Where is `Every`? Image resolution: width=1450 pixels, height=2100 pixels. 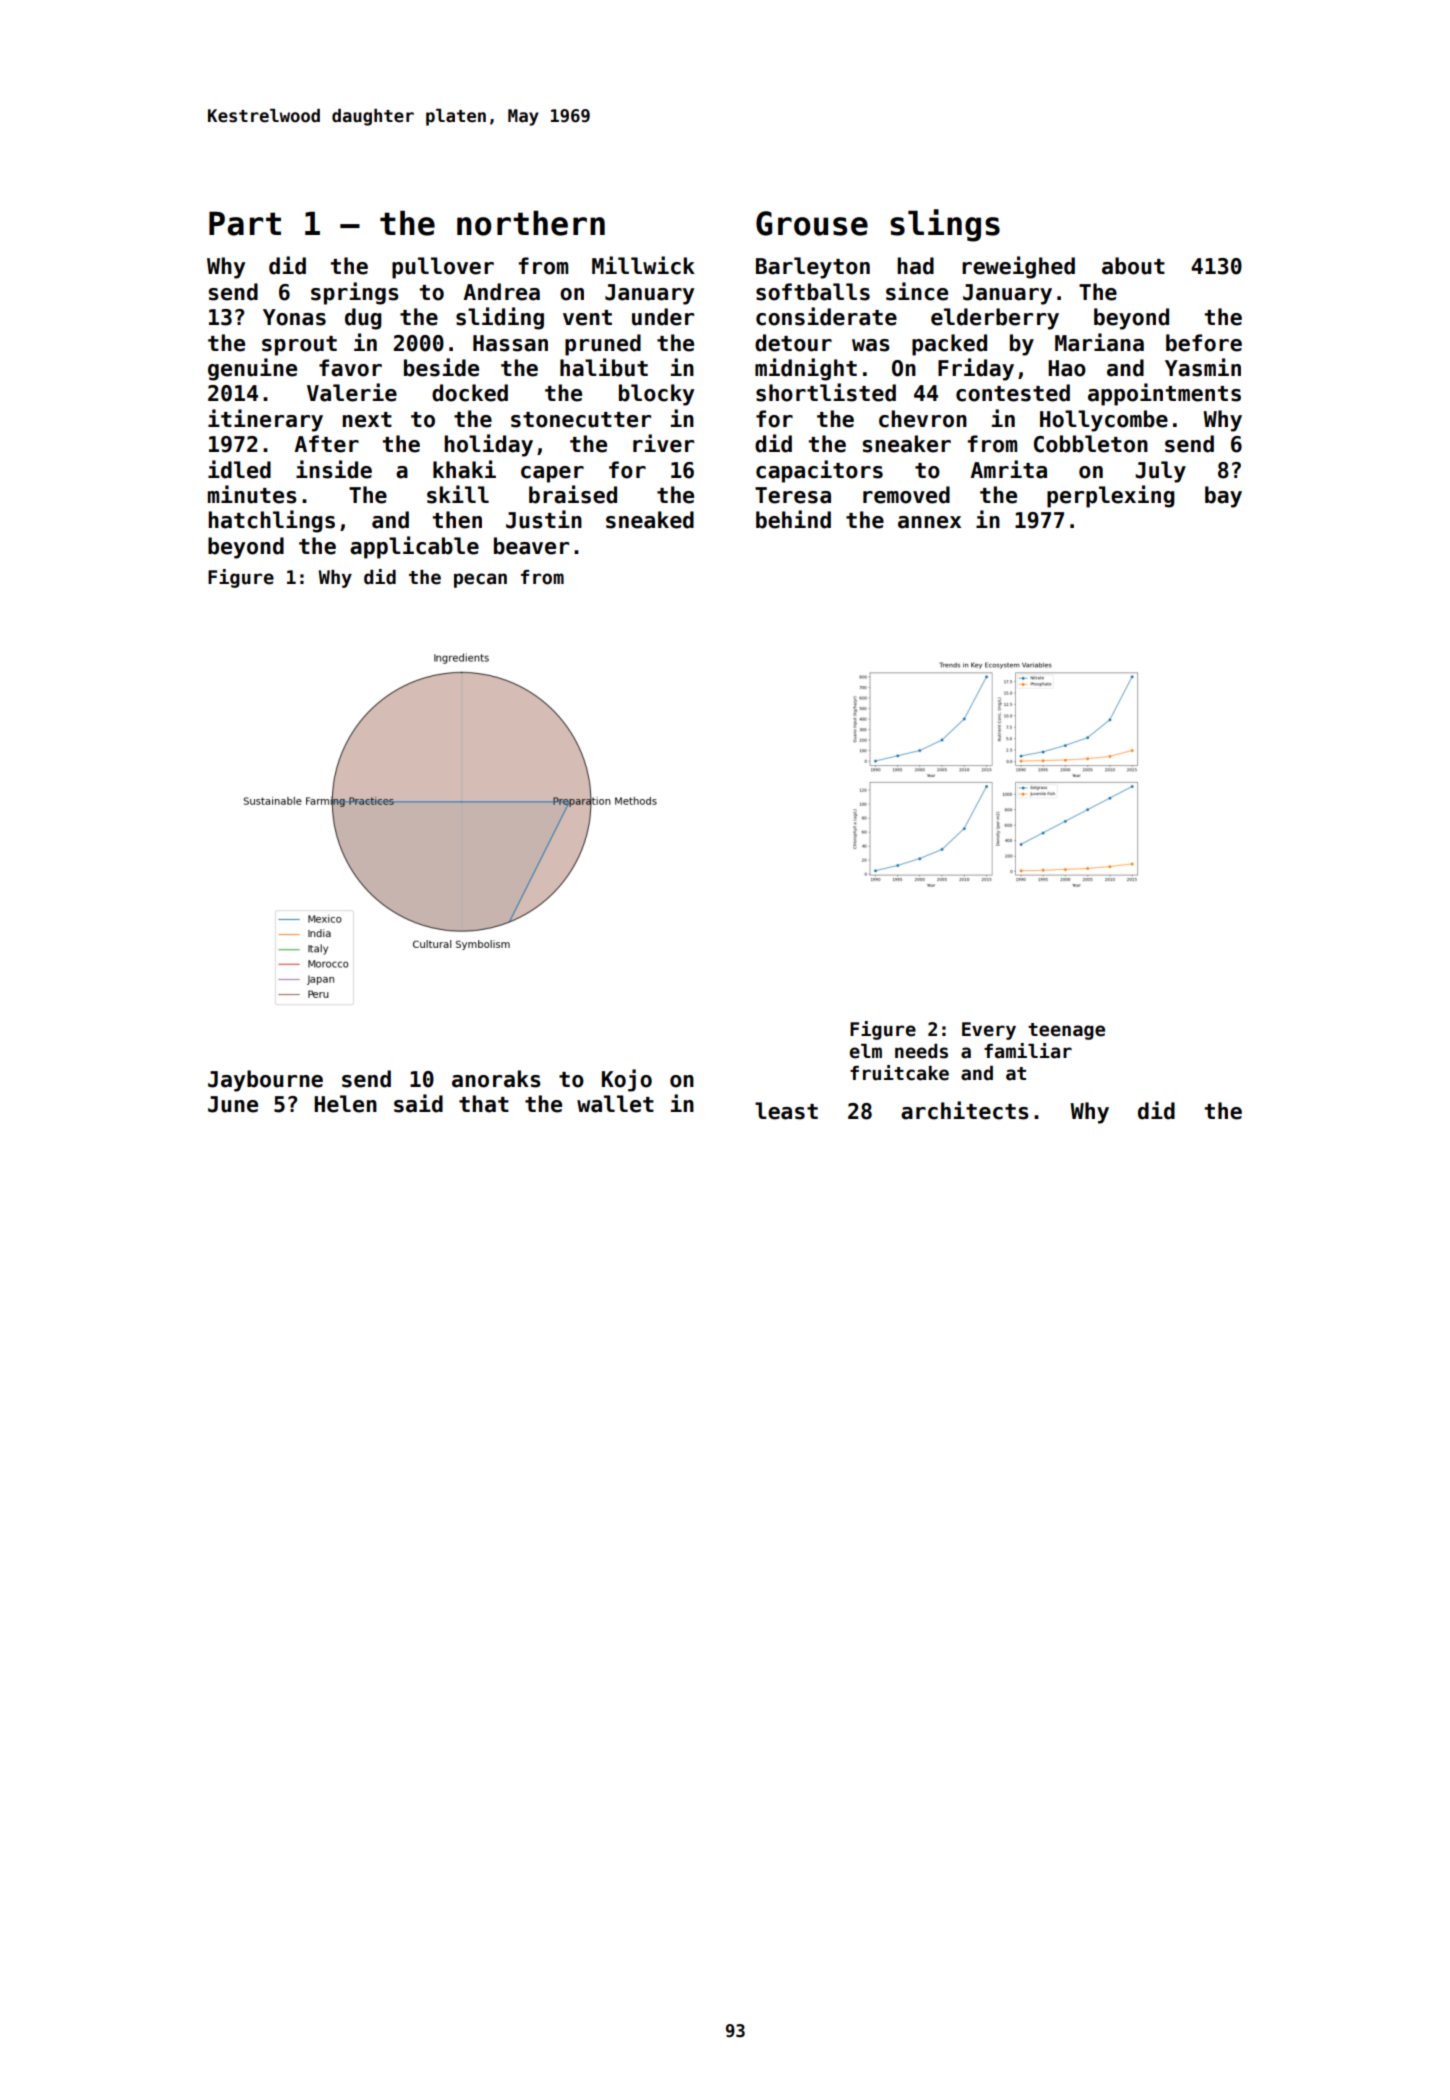 Every is located at coordinates (989, 1031).
